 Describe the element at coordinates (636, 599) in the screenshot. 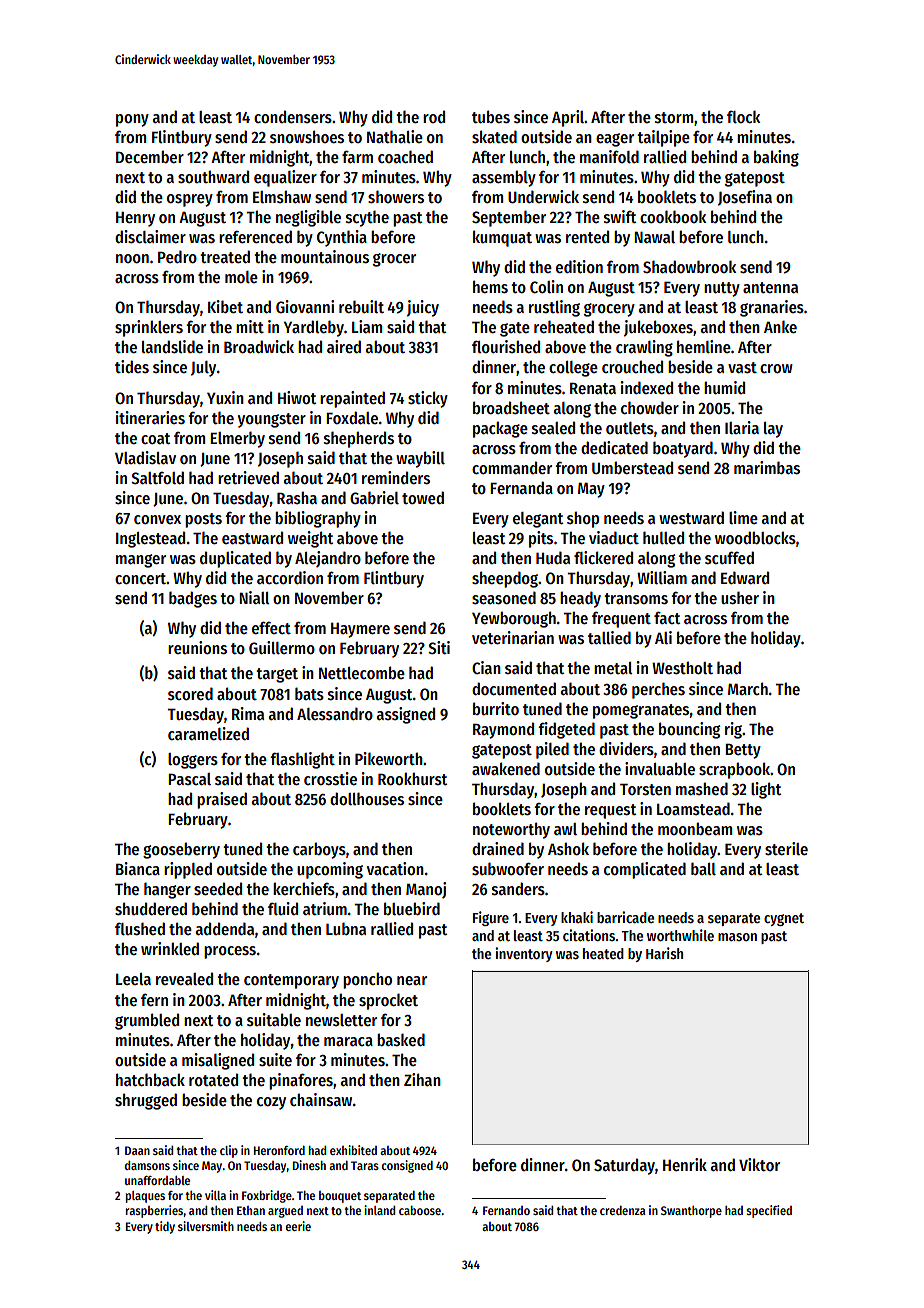

I see `transoms` at that location.
